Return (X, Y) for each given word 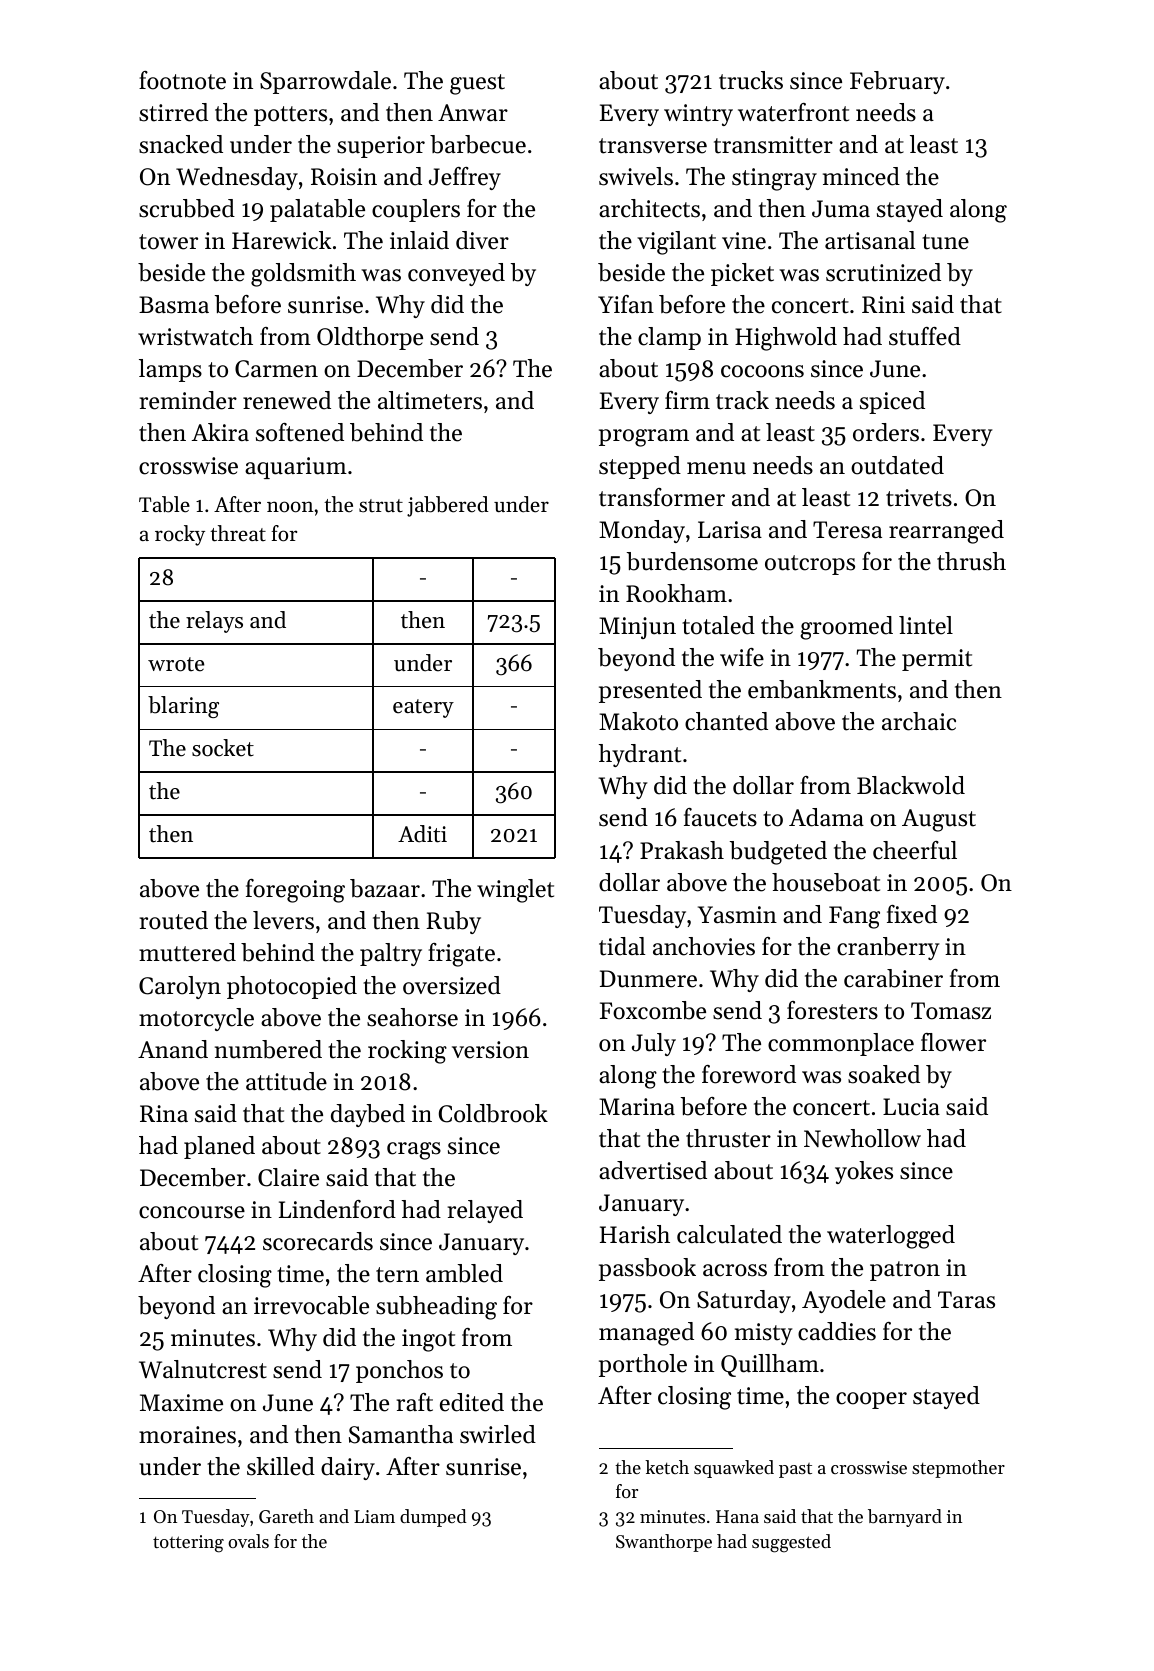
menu (716, 468)
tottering (188, 1544)
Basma (174, 305)
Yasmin (737, 915)
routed (173, 920)
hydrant (640, 755)
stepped (640, 467)
